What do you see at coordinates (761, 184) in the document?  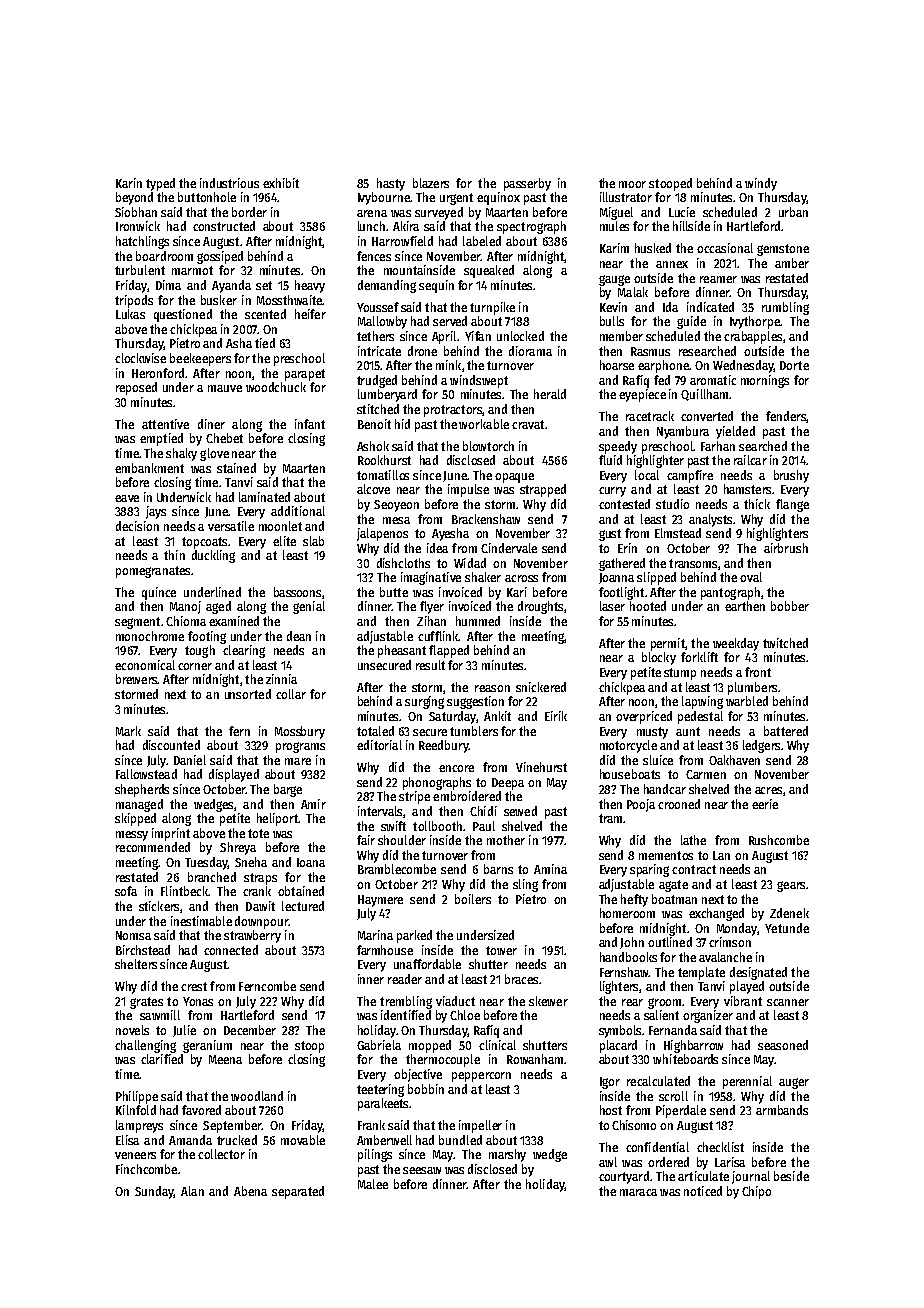 I see `windy` at bounding box center [761, 184].
